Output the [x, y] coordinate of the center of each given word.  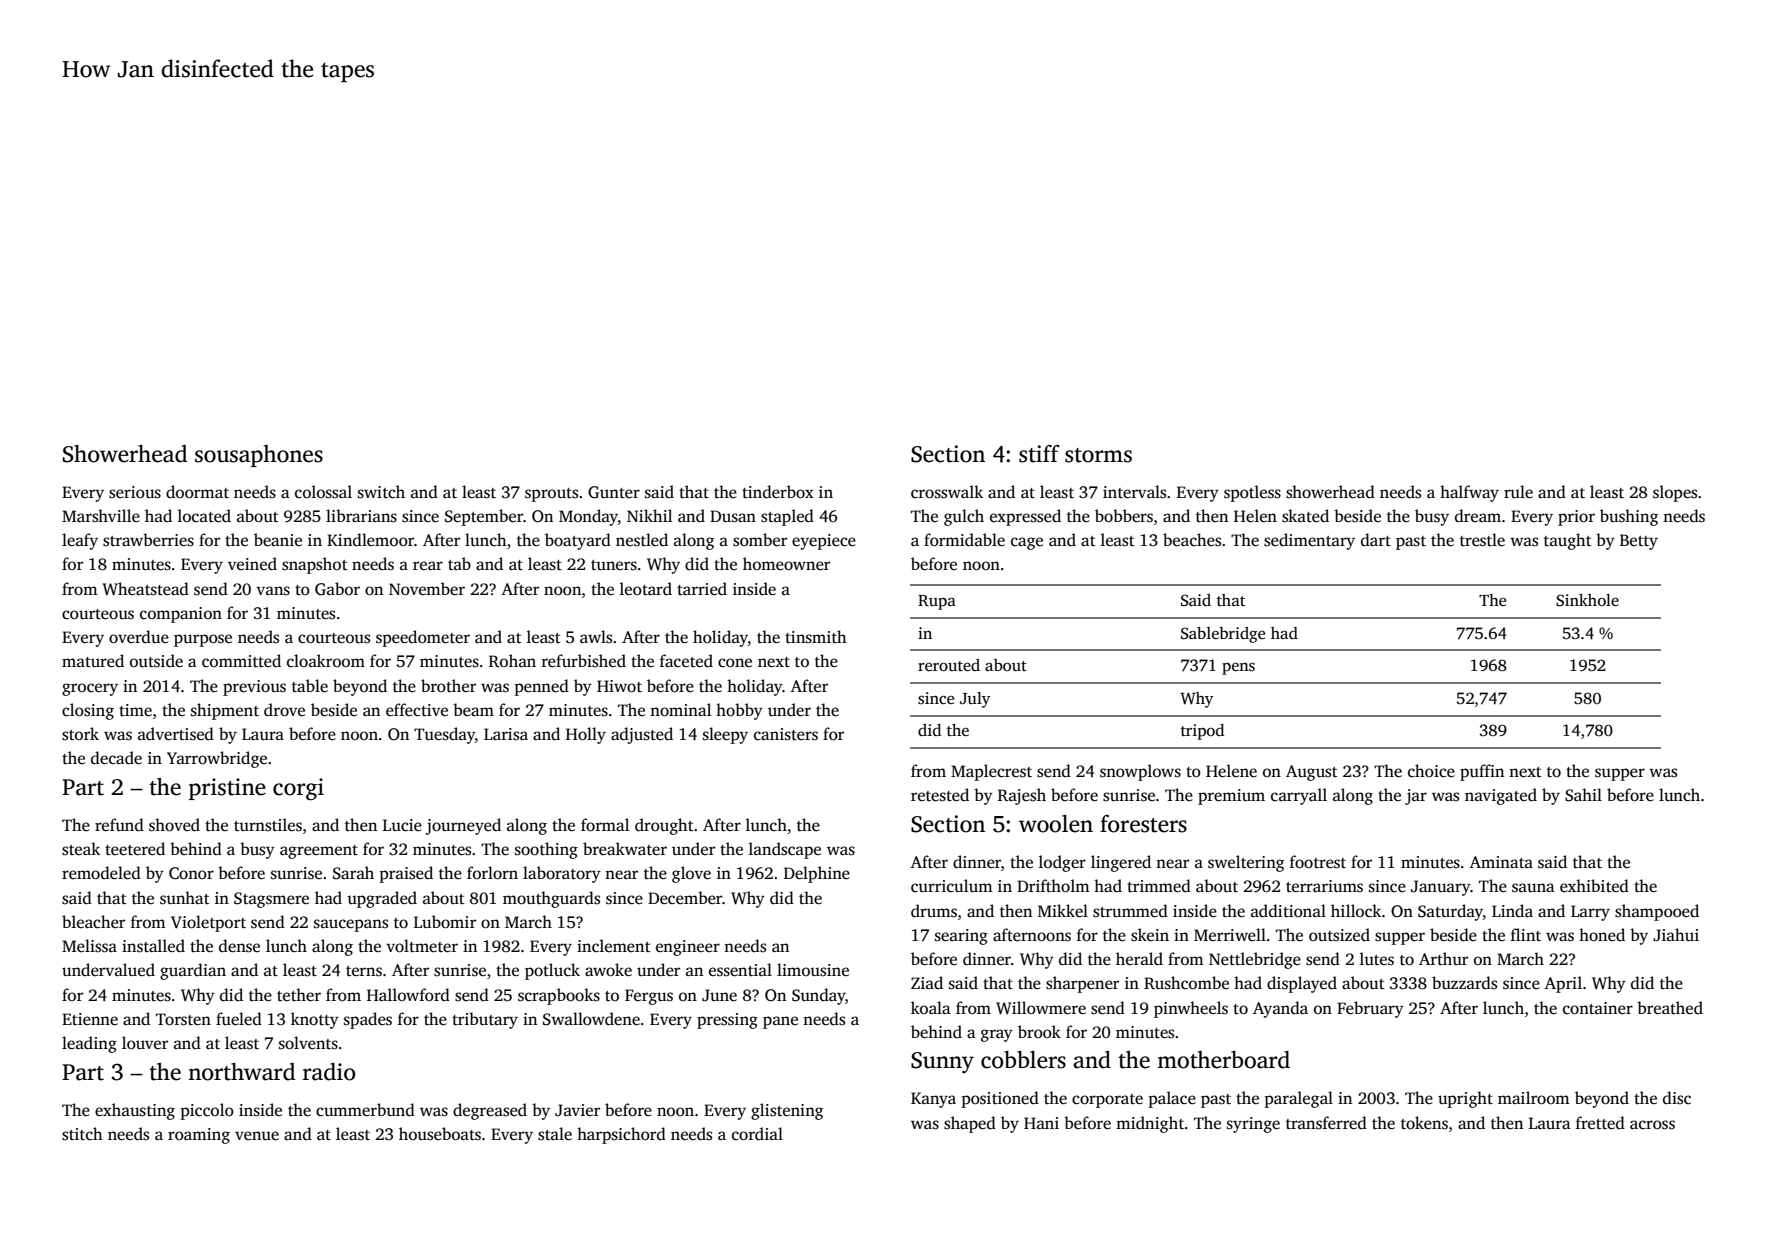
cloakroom [326, 661]
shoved [174, 825]
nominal [680, 710]
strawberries [148, 540]
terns [364, 971]
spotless [1252, 493]
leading [89, 1044]
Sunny [942, 1062]
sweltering [1246, 863]
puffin [1482, 772]
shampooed [1657, 912]
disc [1677, 1098]
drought [664, 826]
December [685, 898]
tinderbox [778, 492]
